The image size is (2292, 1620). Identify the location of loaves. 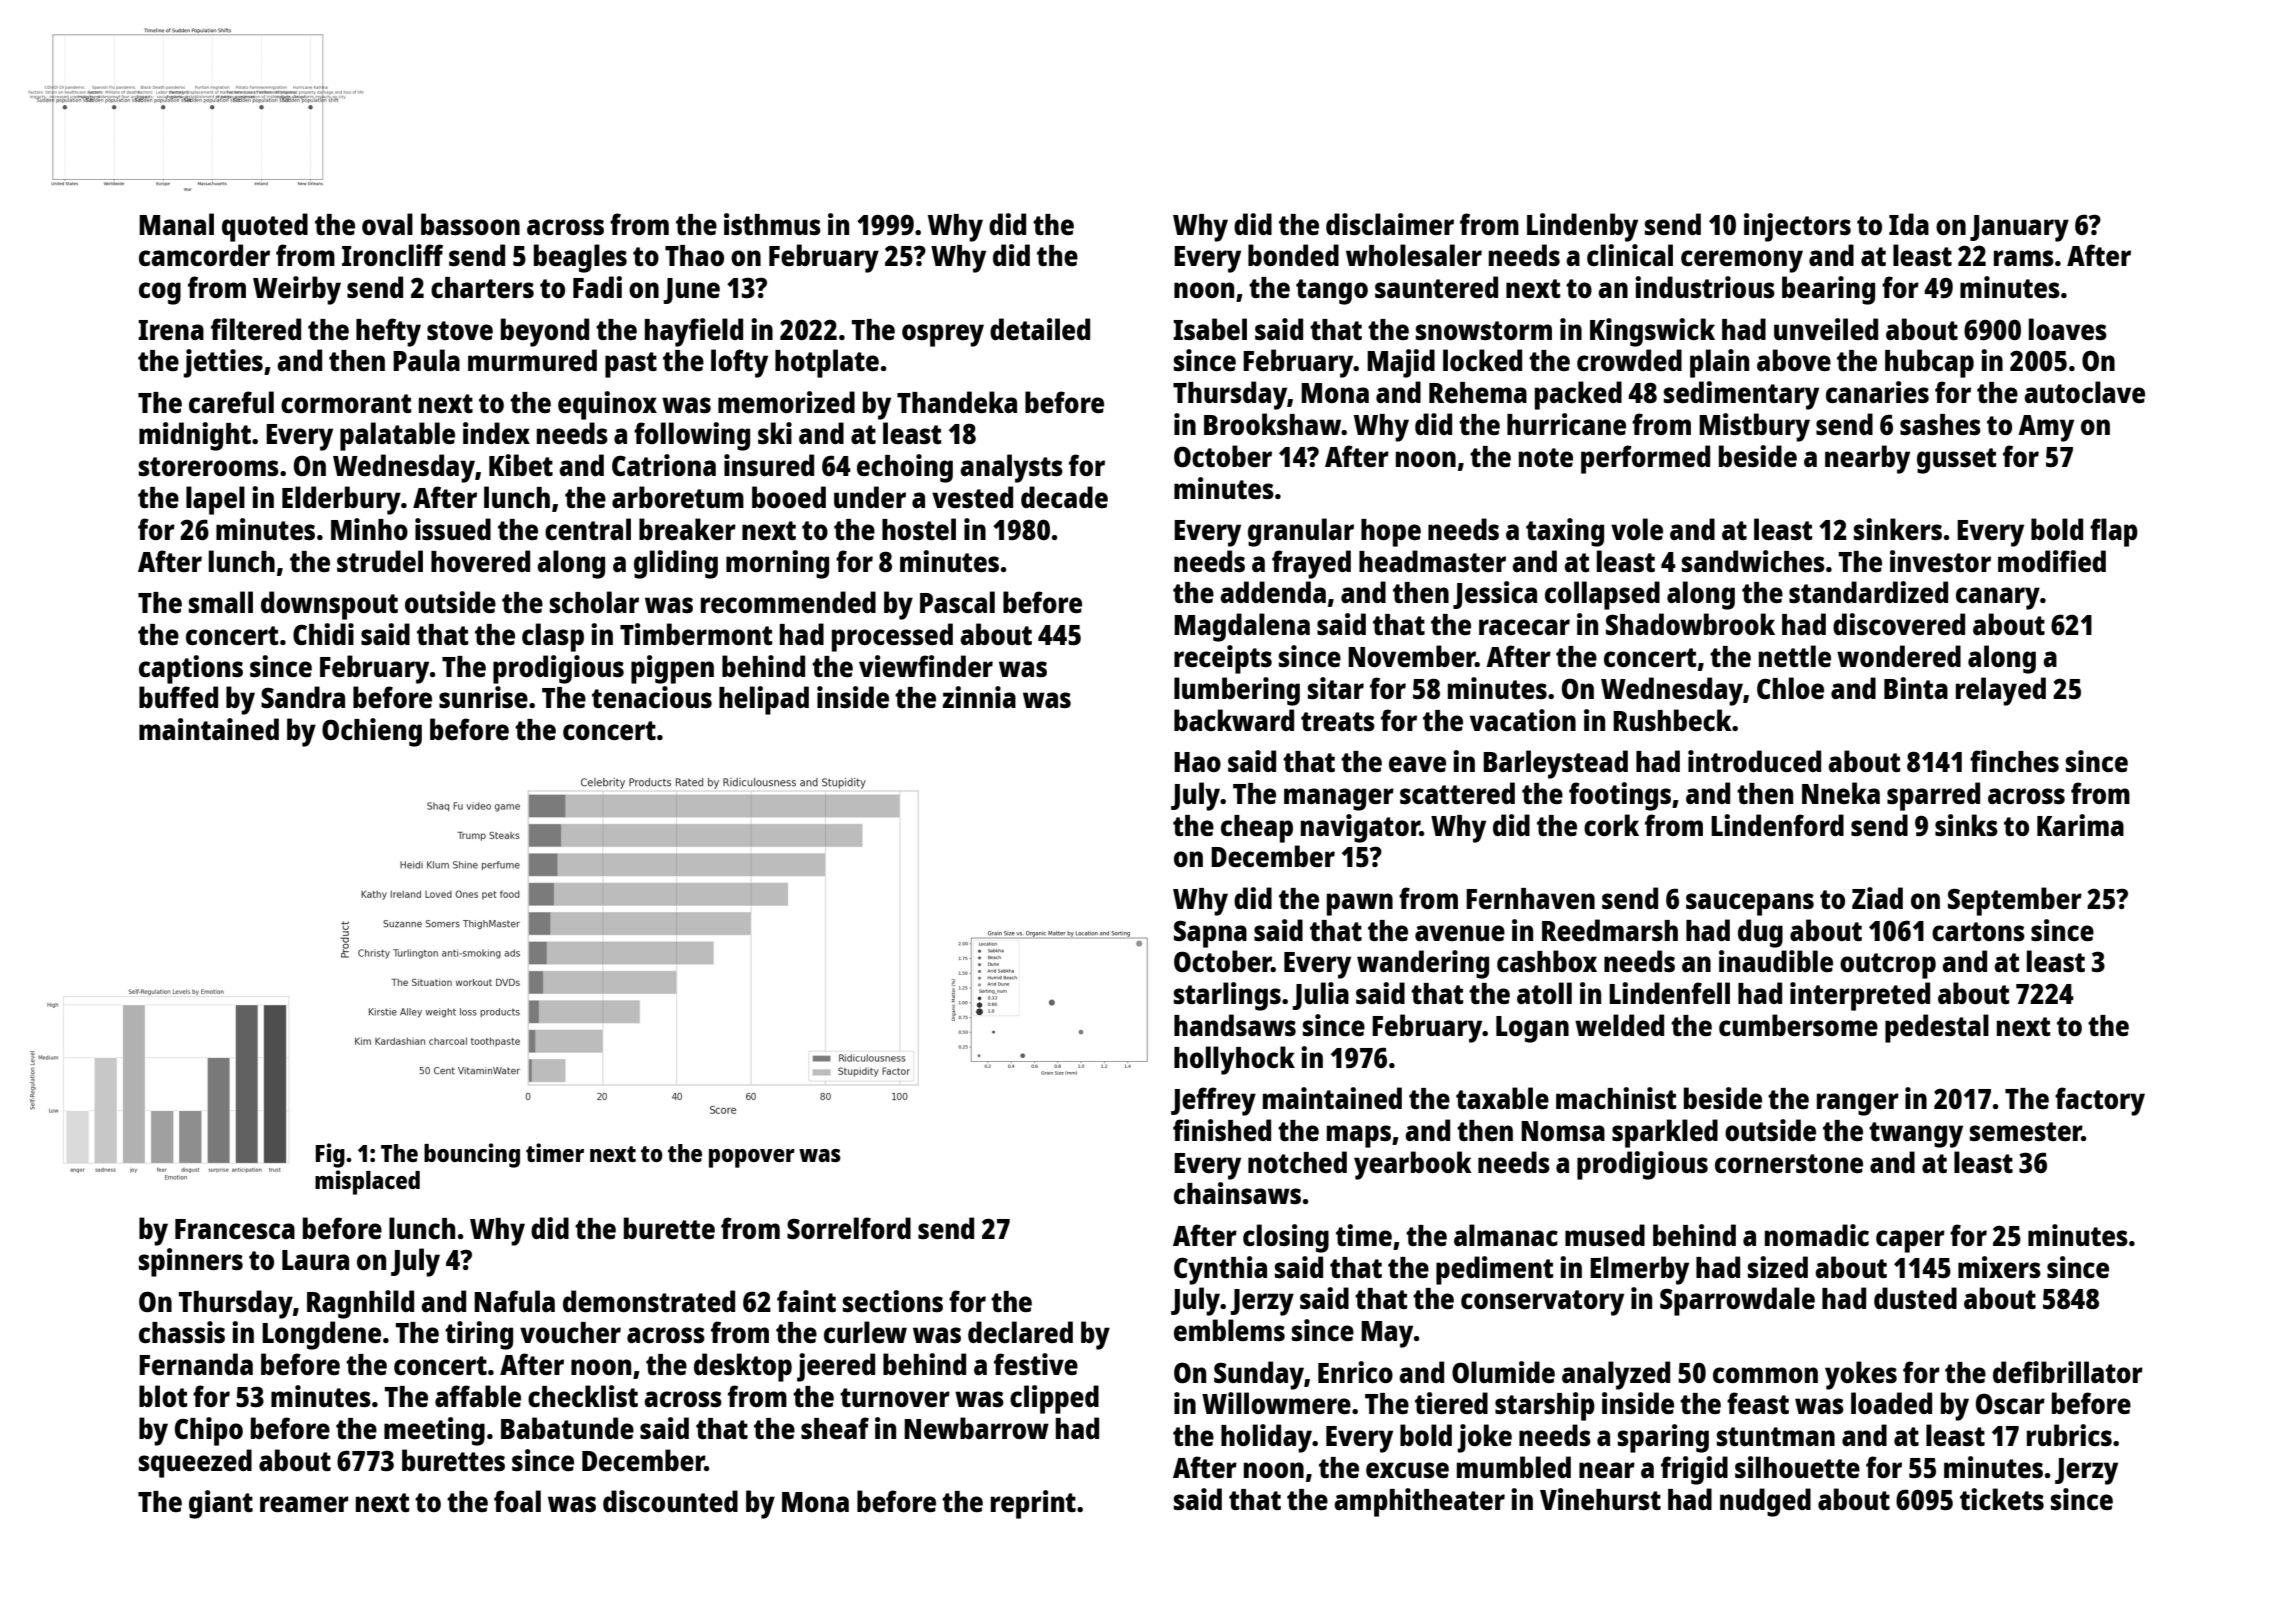
(2068, 329).
